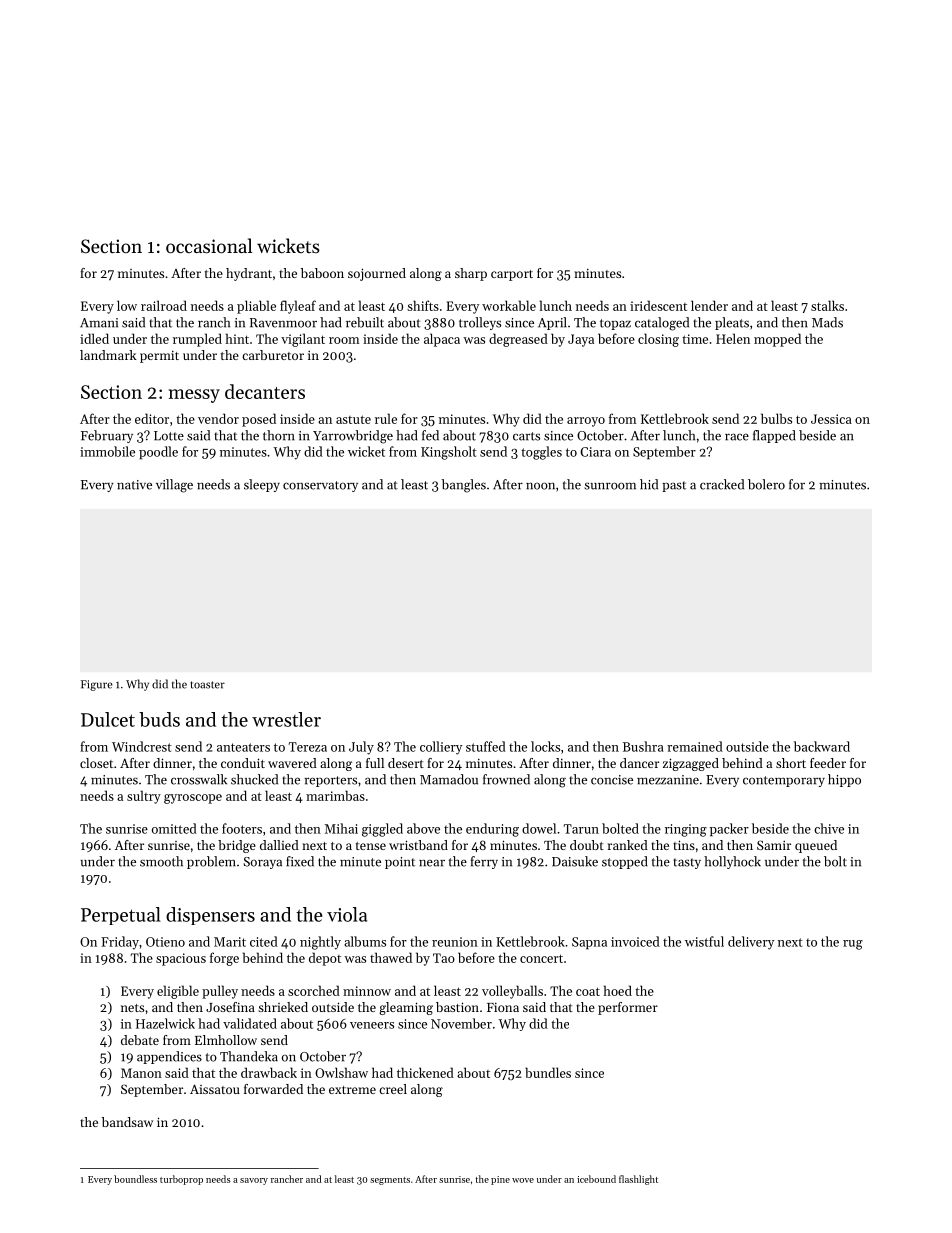 This screenshot has height=1233, width=952. What do you see at coordinates (464, 486) in the screenshot?
I see `bangles` at bounding box center [464, 486].
